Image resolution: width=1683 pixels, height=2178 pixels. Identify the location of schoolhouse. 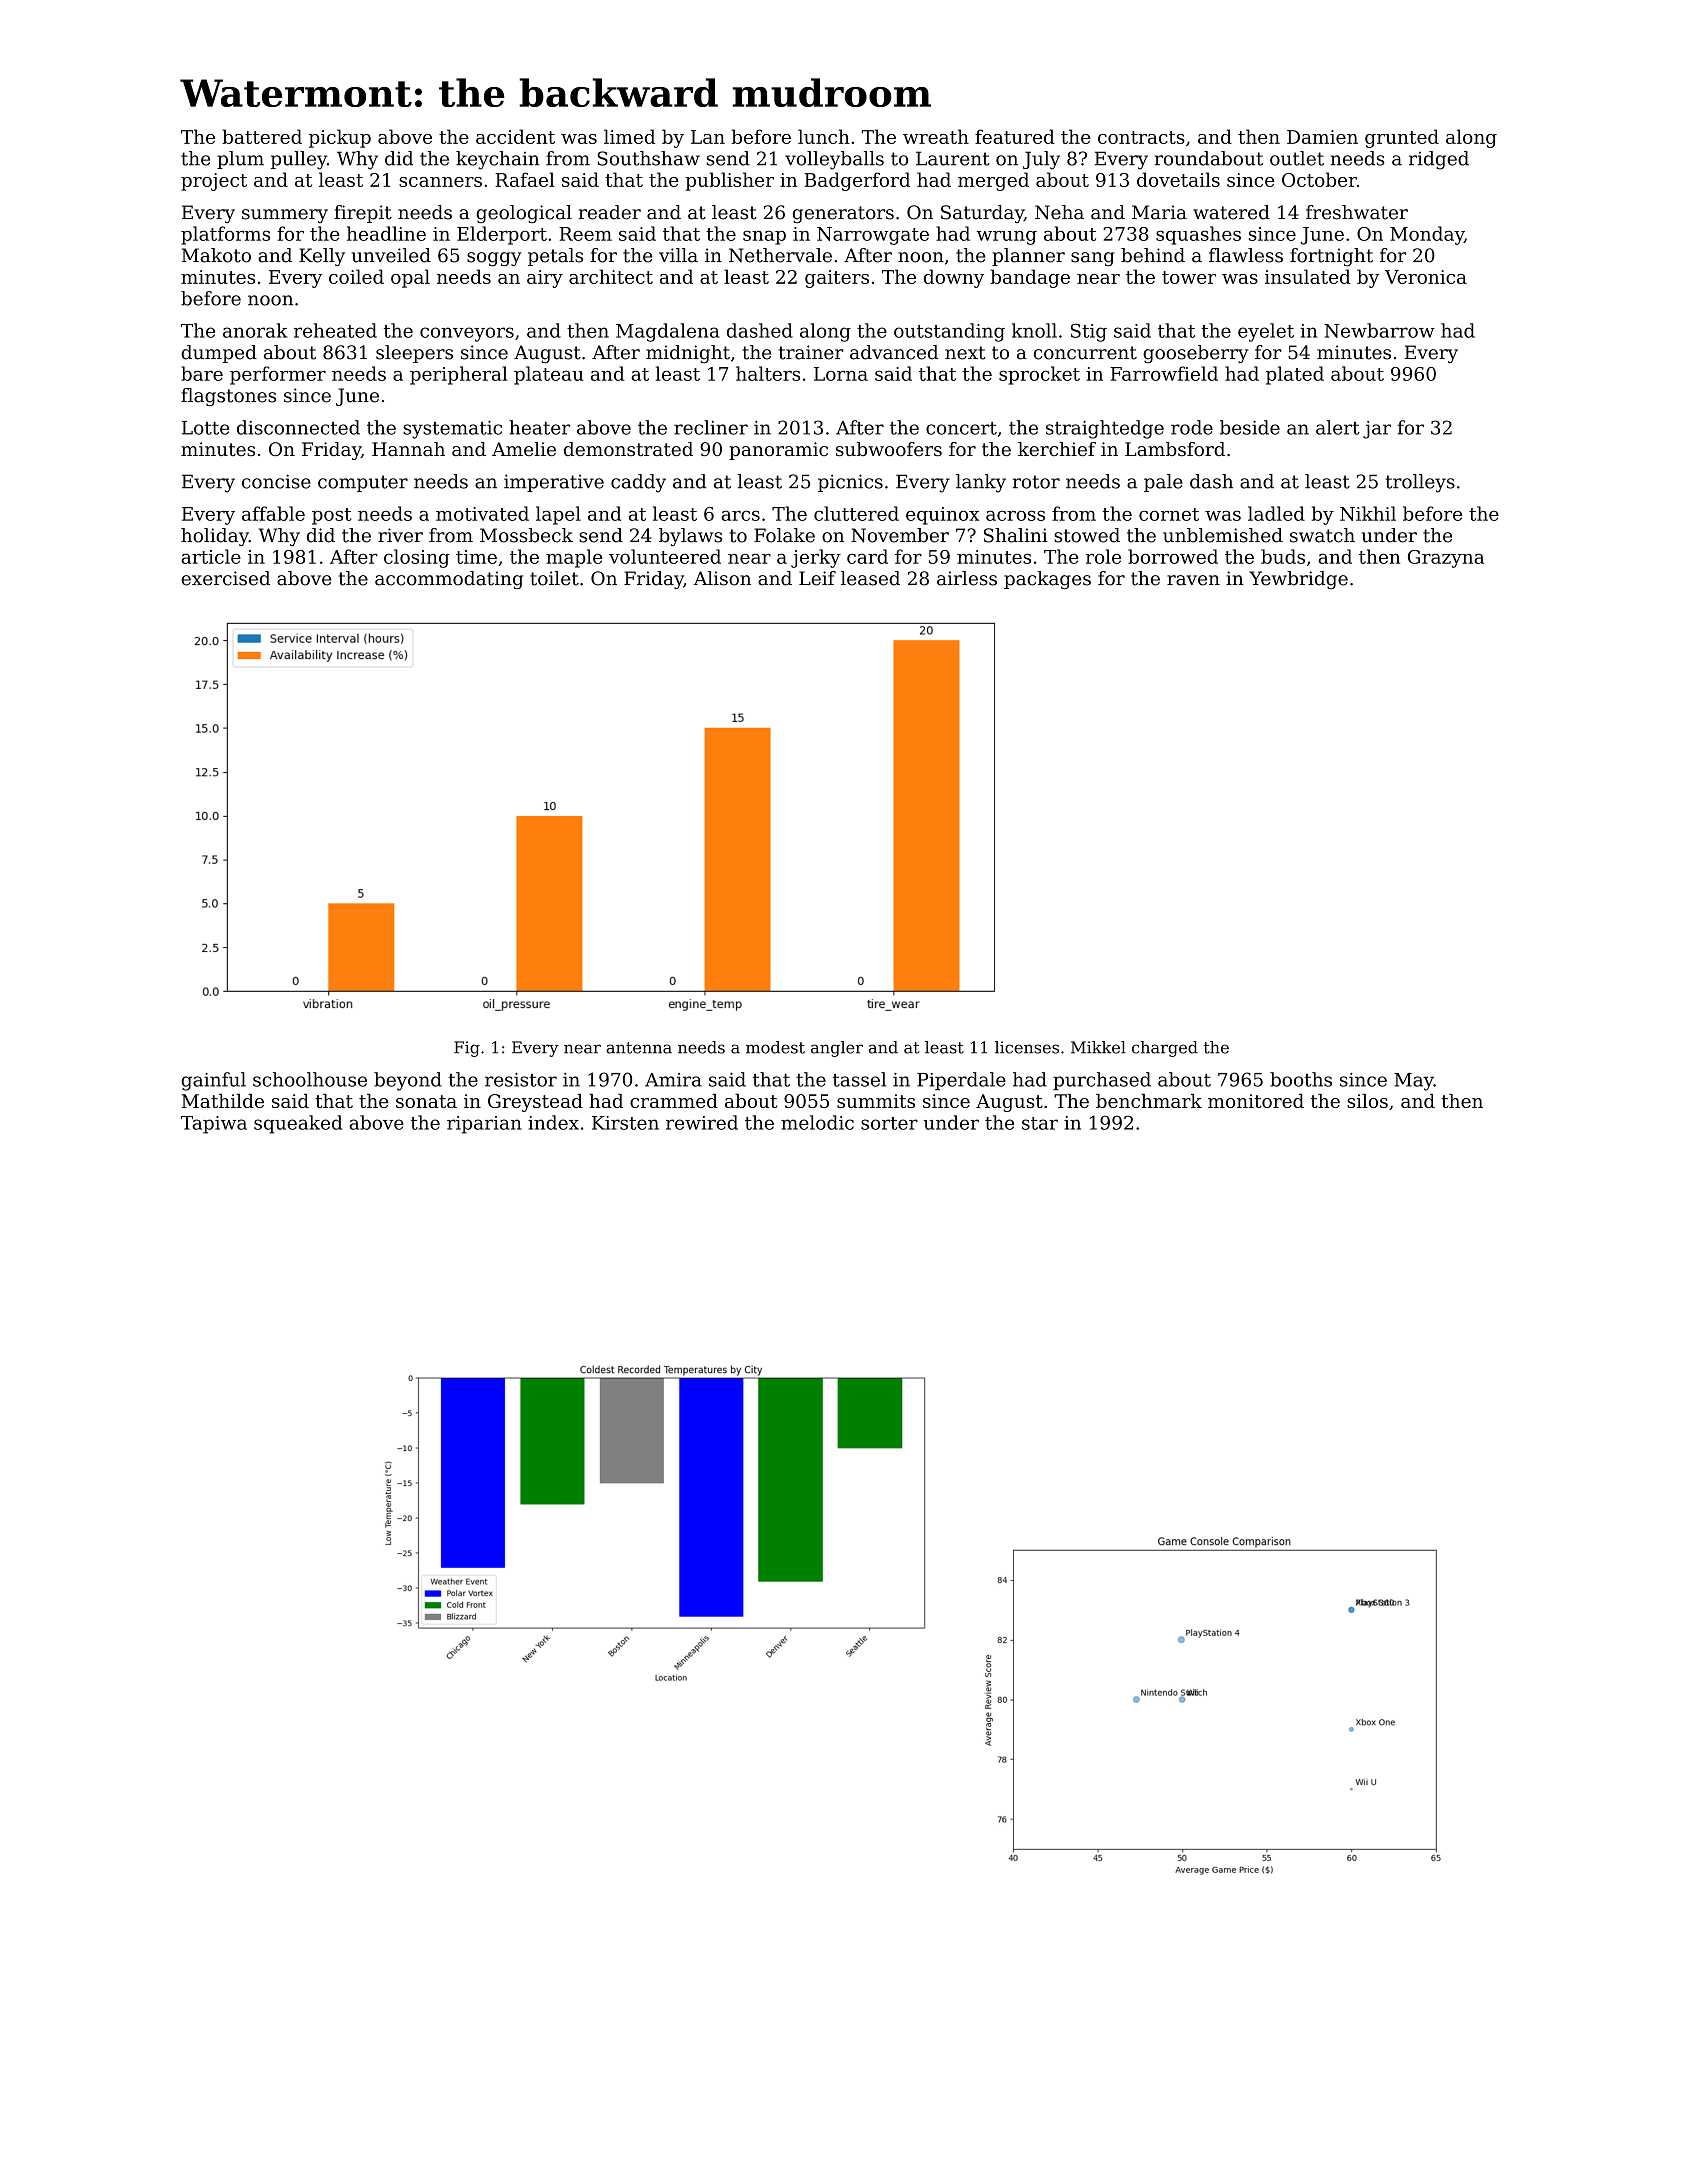
(310, 1079).
